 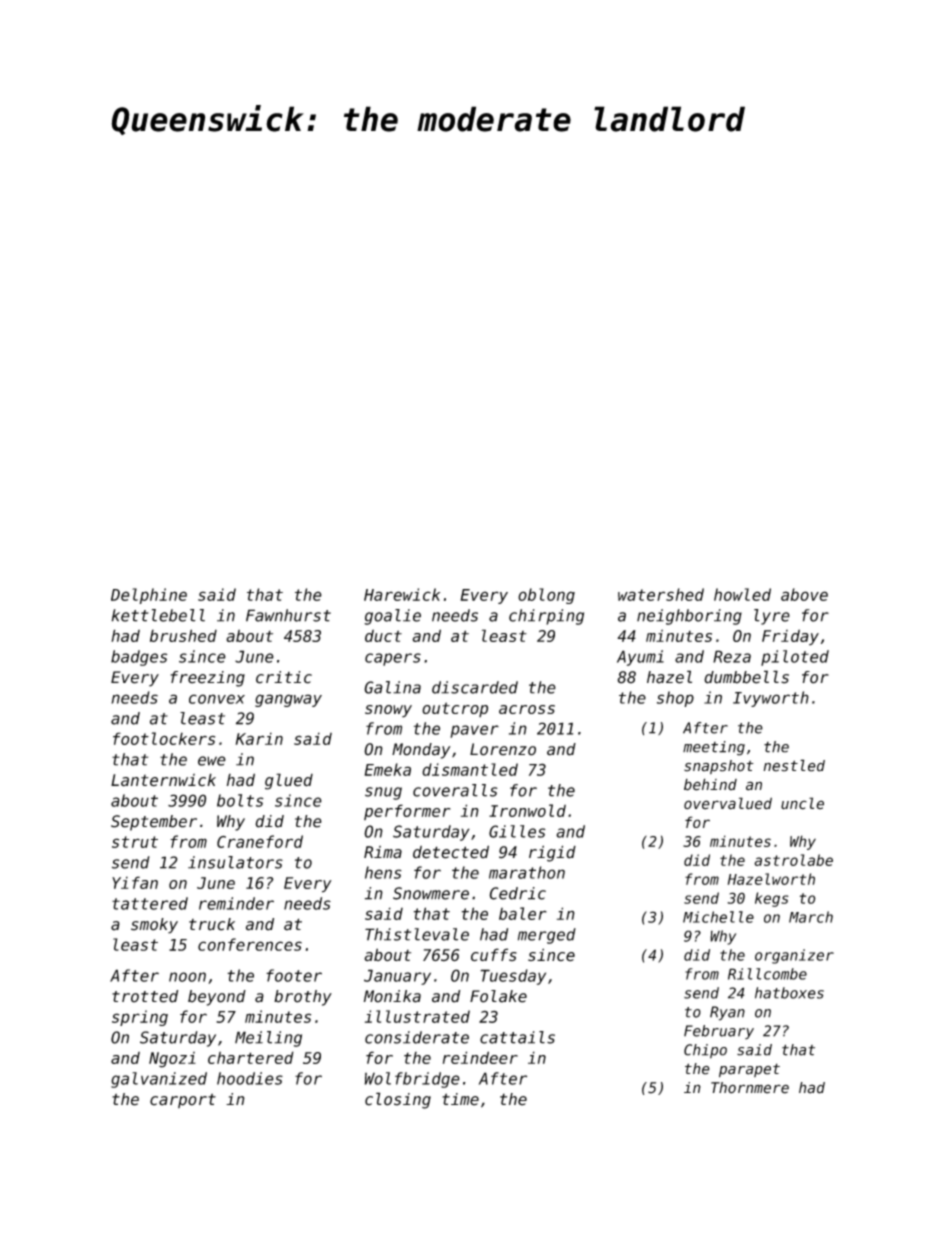 I want to click on astrolabe, so click(x=793, y=860).
